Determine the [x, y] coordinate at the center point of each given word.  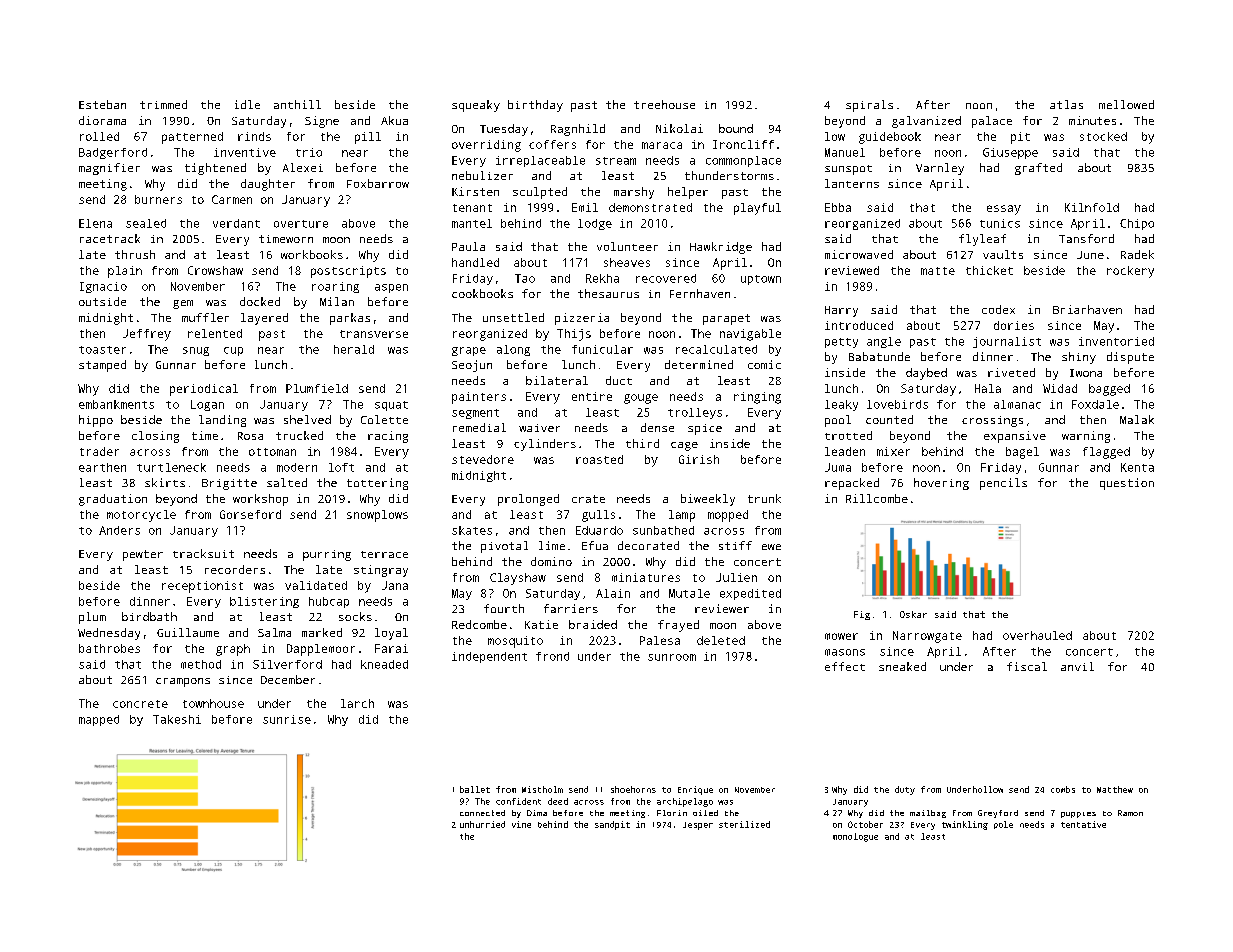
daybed [926, 374]
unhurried [482, 824]
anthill [297, 104]
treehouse [664, 104]
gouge [641, 399]
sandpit [612, 825]
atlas [1066, 104]
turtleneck [171, 467]
